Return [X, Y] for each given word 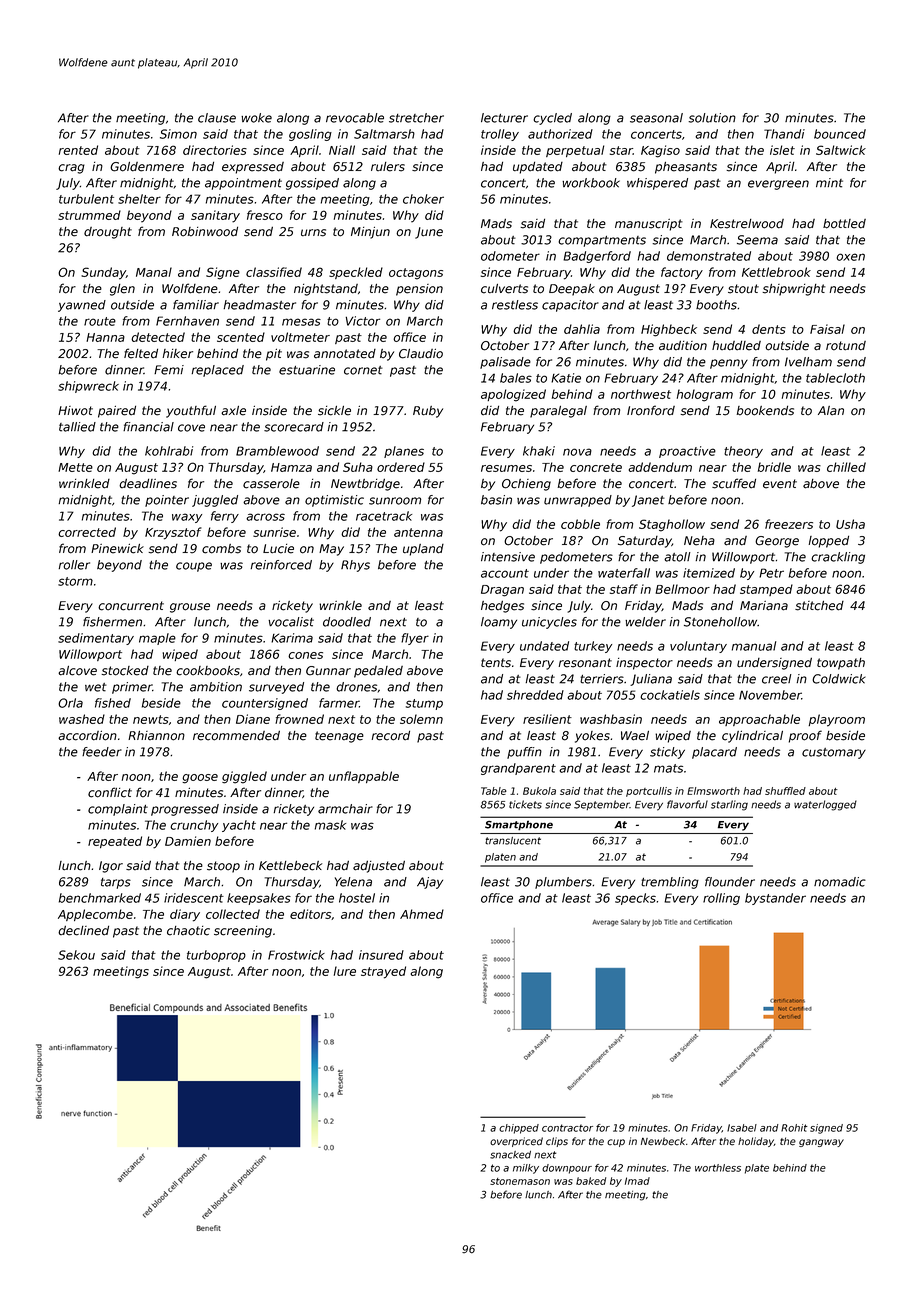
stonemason [520, 1181]
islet [782, 150]
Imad [637, 1181]
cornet [363, 370]
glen [122, 290]
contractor [567, 1128]
